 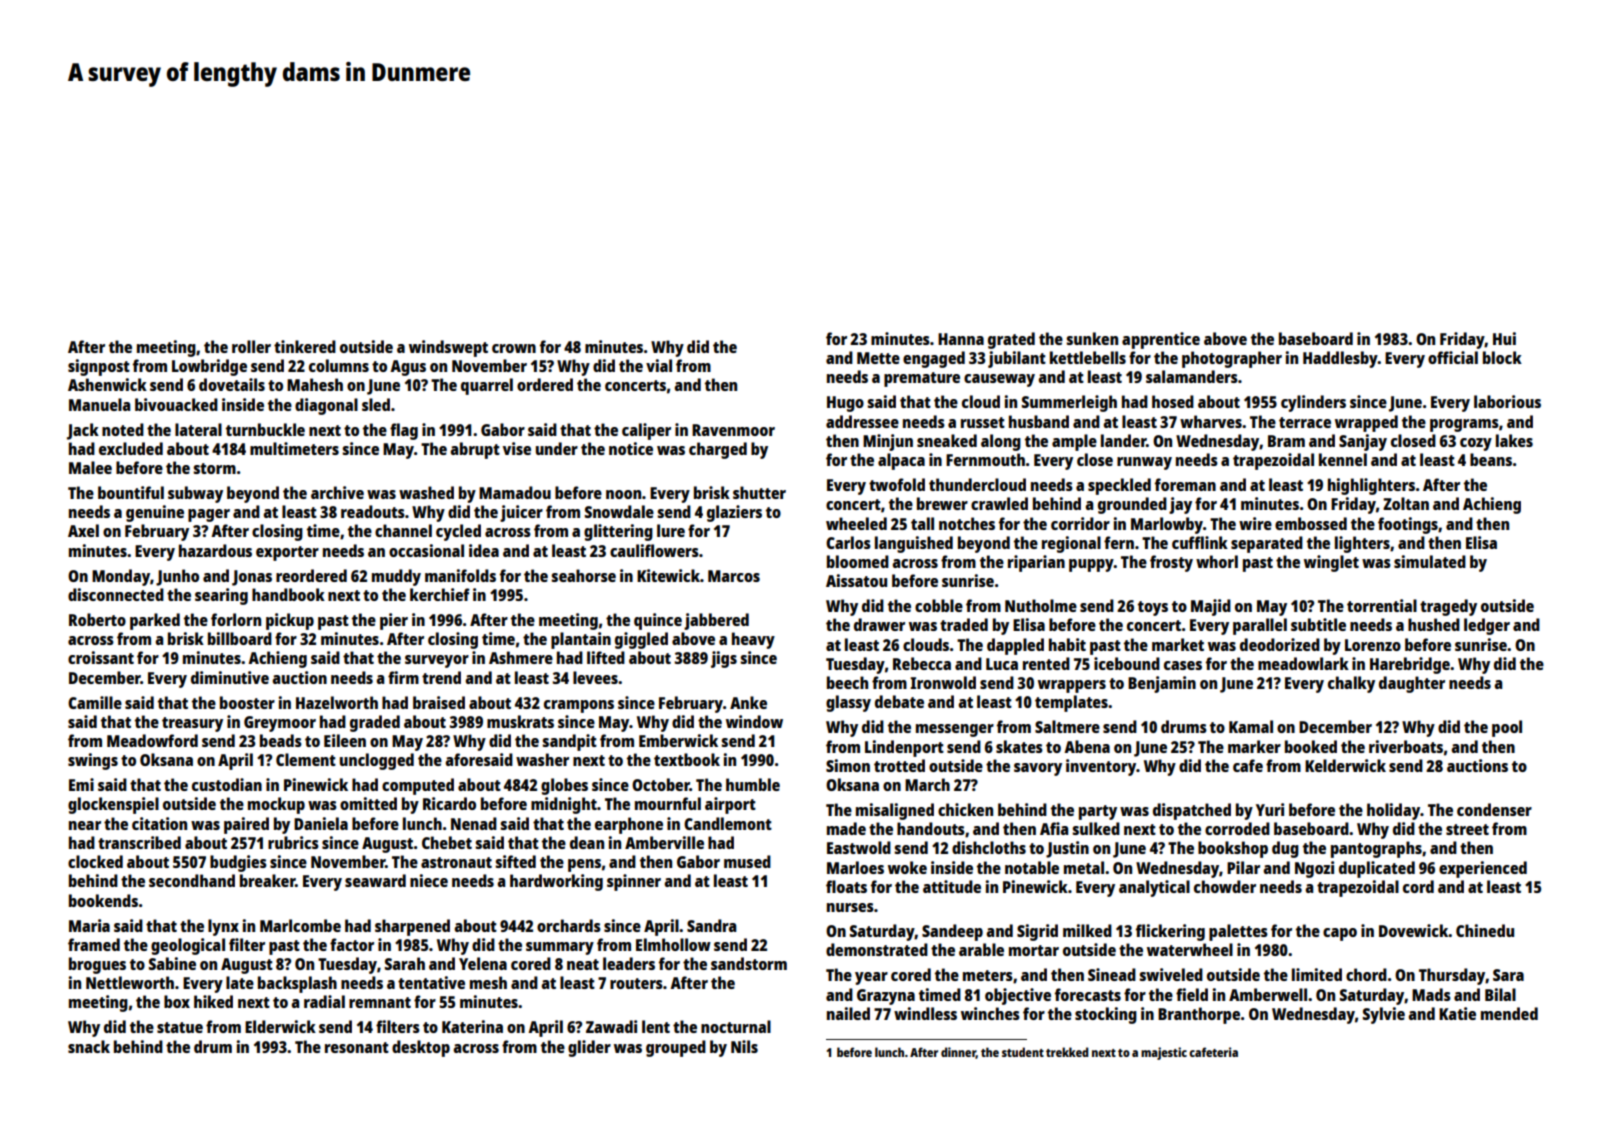 What do you see at coordinates (520, 721) in the document?
I see `muskrats` at bounding box center [520, 721].
